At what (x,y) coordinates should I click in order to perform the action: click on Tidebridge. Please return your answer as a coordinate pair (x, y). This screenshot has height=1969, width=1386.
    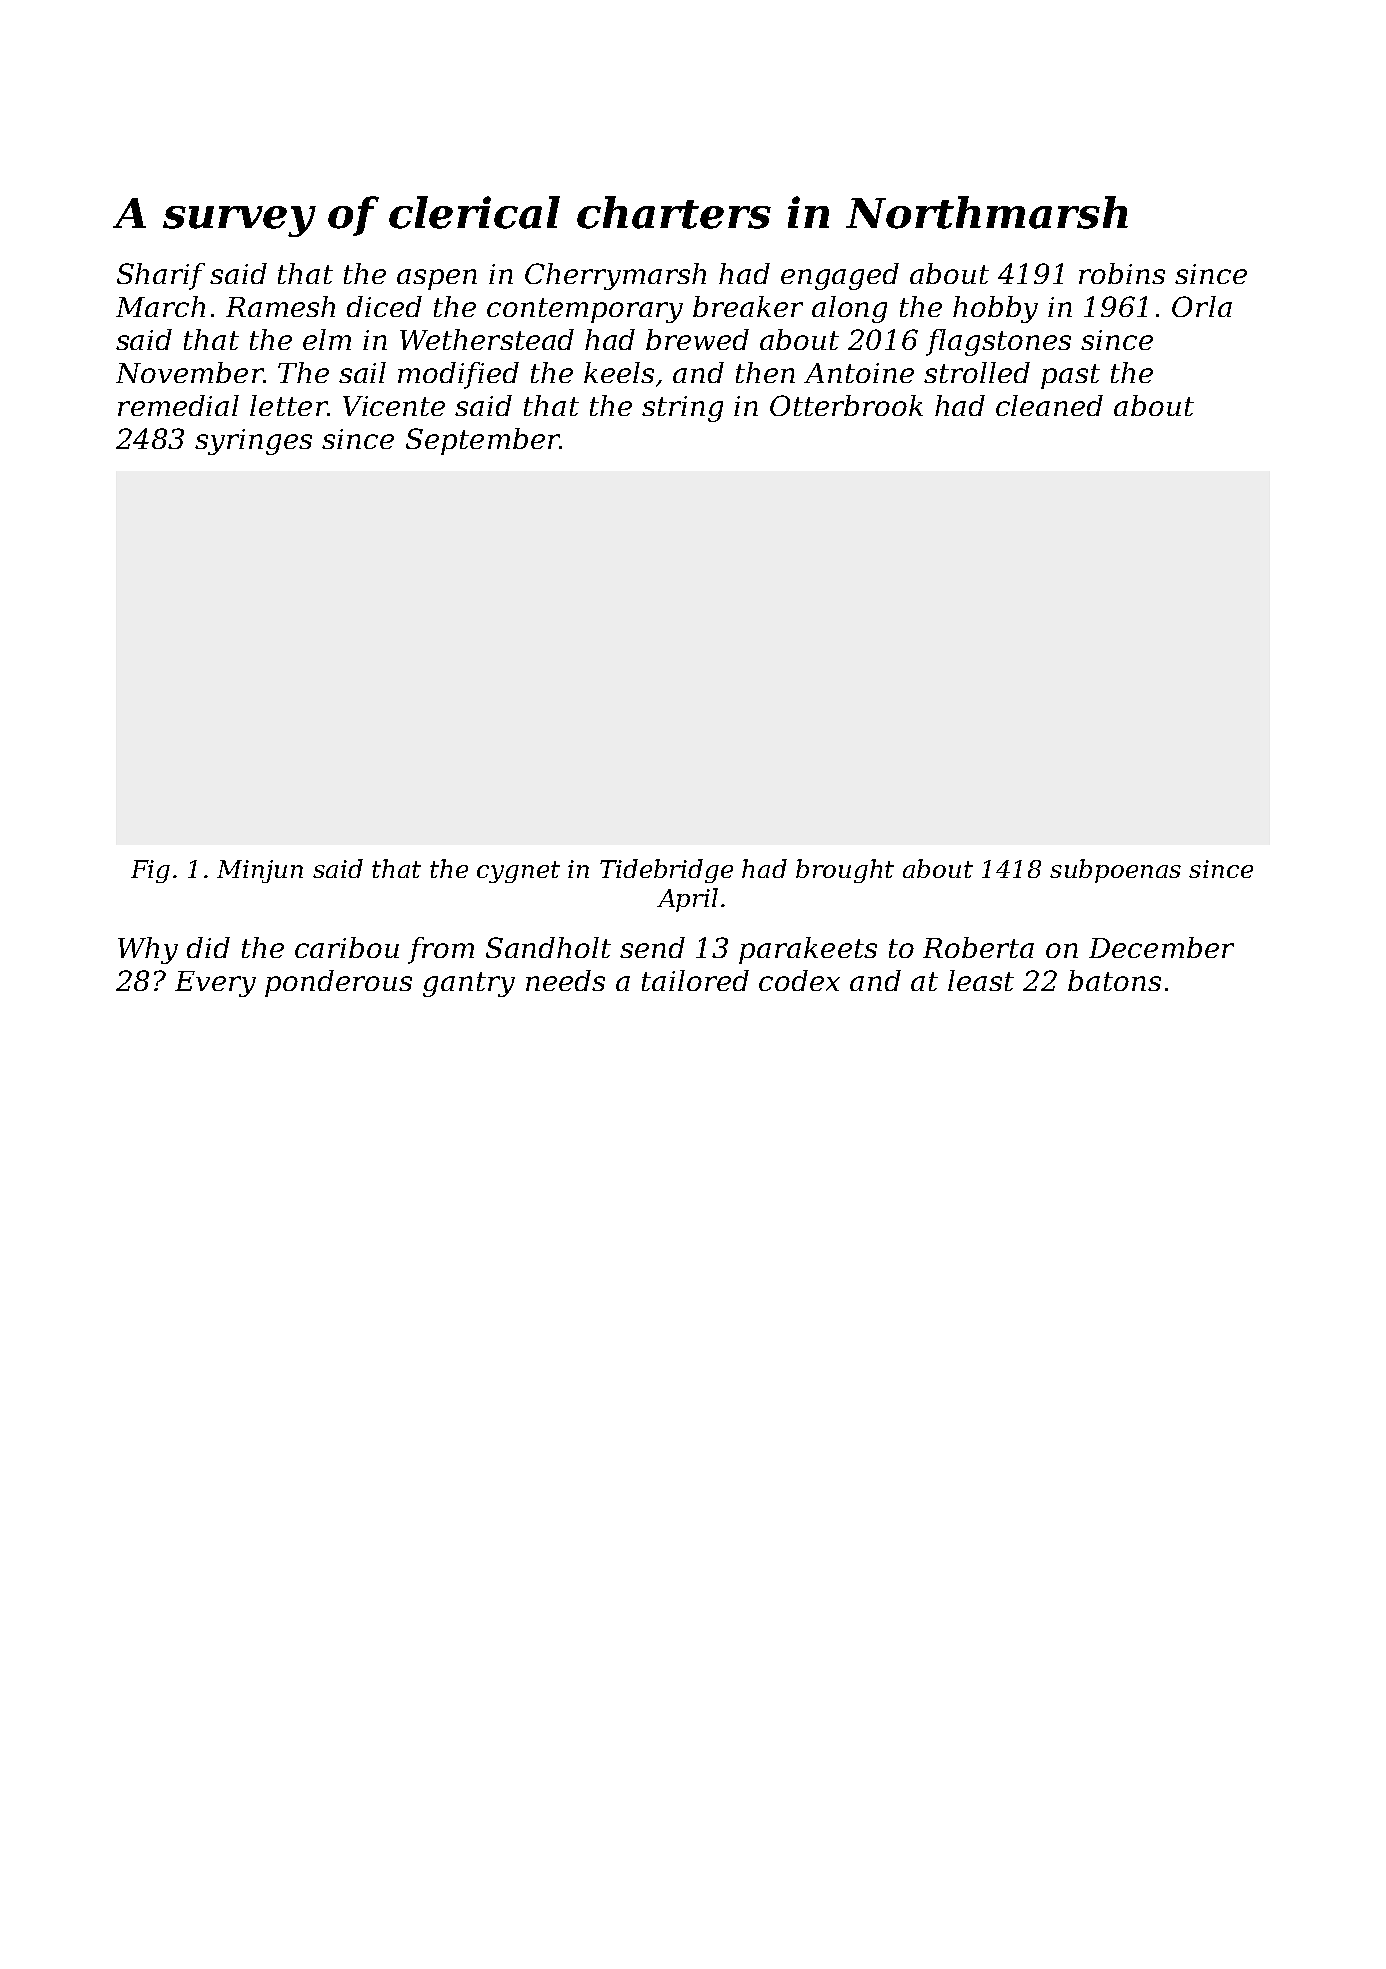
    Looking at the image, I should click on (666, 871).
